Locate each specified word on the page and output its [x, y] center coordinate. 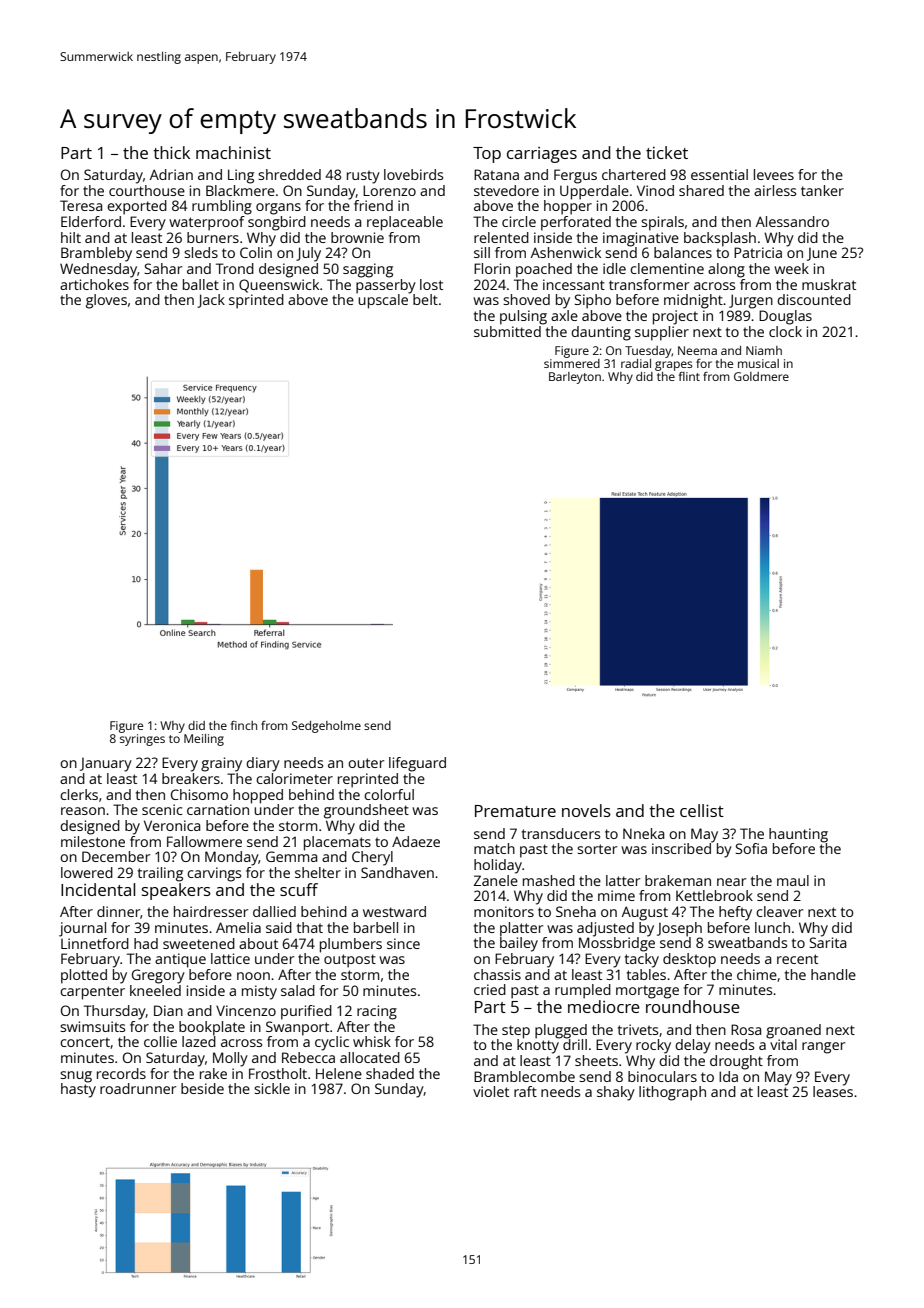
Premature [515, 811]
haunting [798, 835]
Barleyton [575, 378]
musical [758, 363]
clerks [79, 794]
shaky [616, 1093]
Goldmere [761, 376]
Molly [230, 1059]
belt [425, 299]
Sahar [163, 268]
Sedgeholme [326, 727]
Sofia [751, 848]
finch [244, 725]
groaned [793, 1031]
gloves [106, 301]
